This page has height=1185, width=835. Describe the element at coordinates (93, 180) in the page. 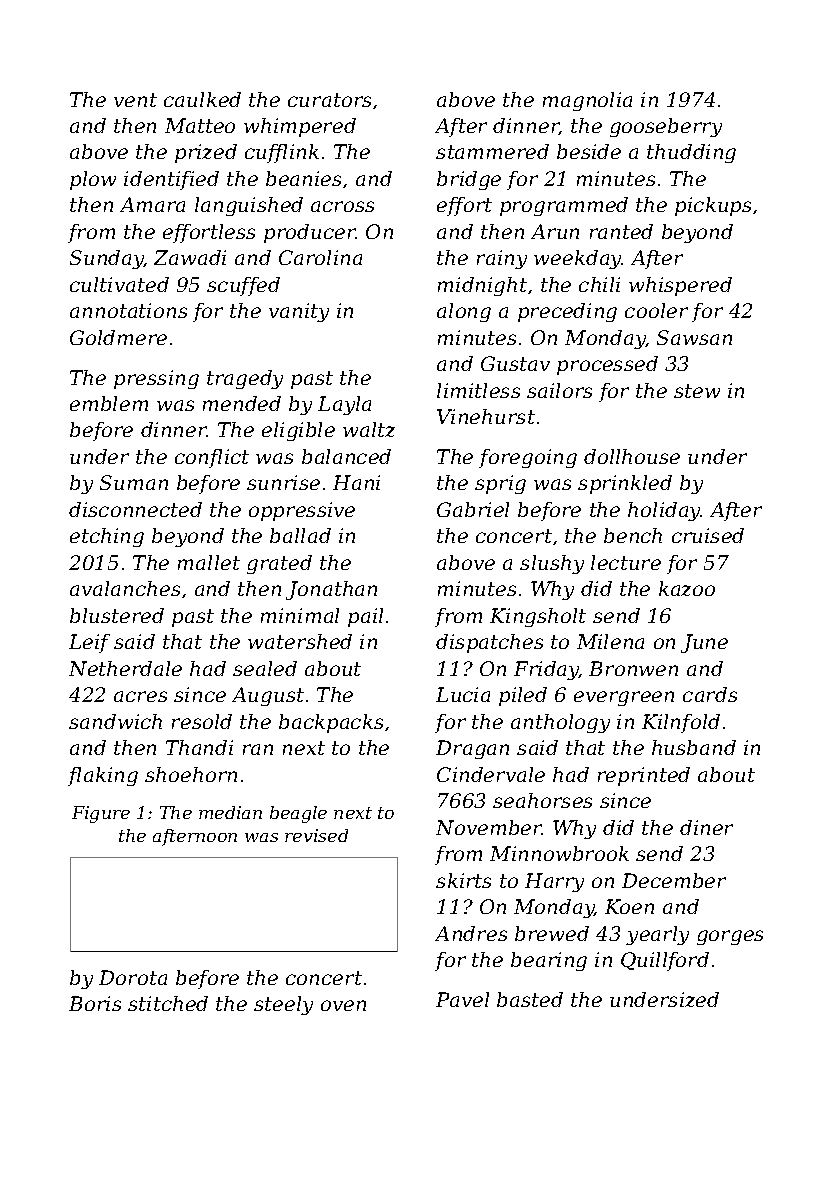

I see `plow` at that location.
